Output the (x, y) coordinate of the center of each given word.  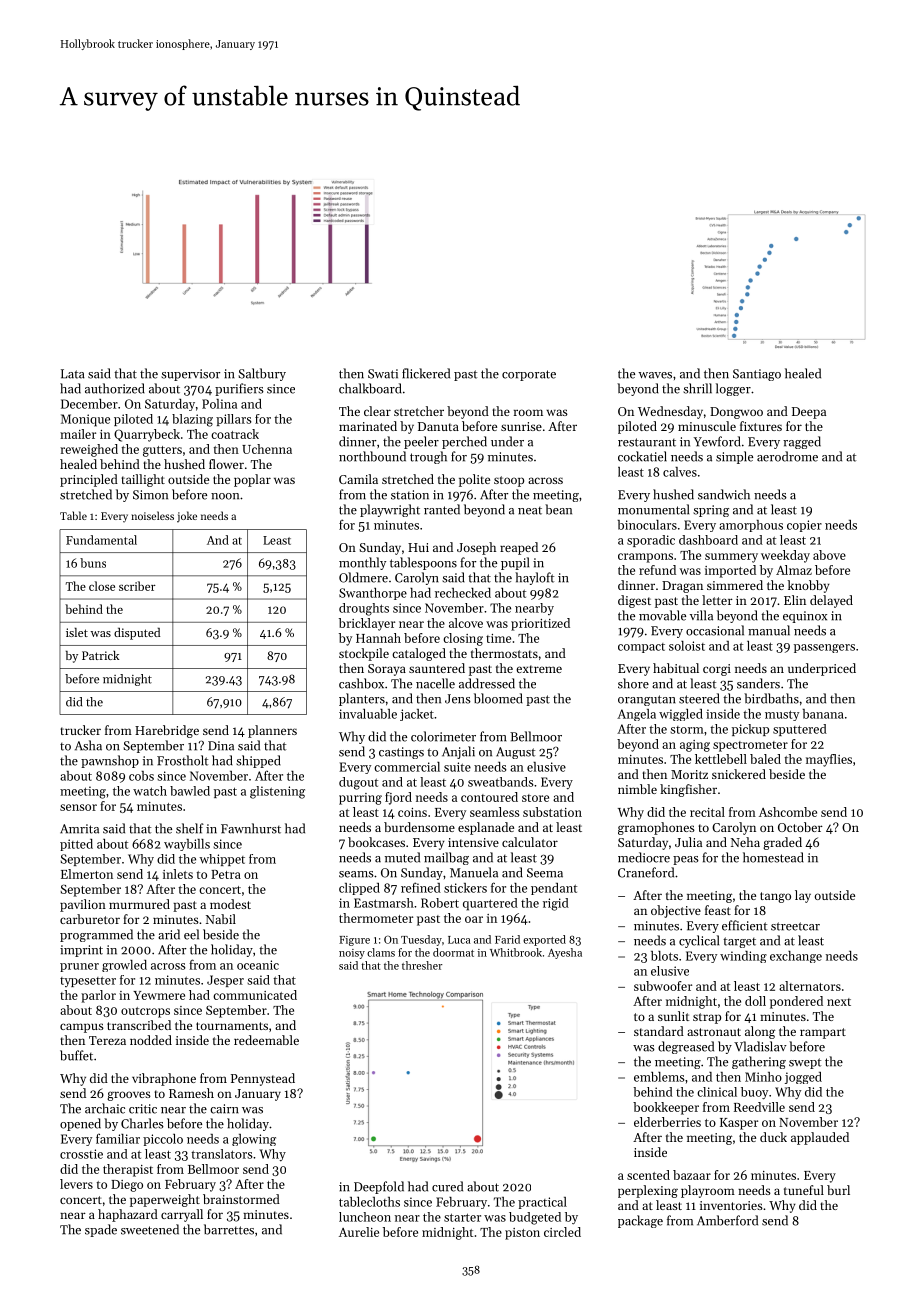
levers (76, 1184)
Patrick (100, 655)
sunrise (521, 426)
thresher (422, 965)
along (760, 1032)
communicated (255, 995)
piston (522, 1234)
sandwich (724, 494)
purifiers (239, 389)
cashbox (361, 683)
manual (769, 630)
